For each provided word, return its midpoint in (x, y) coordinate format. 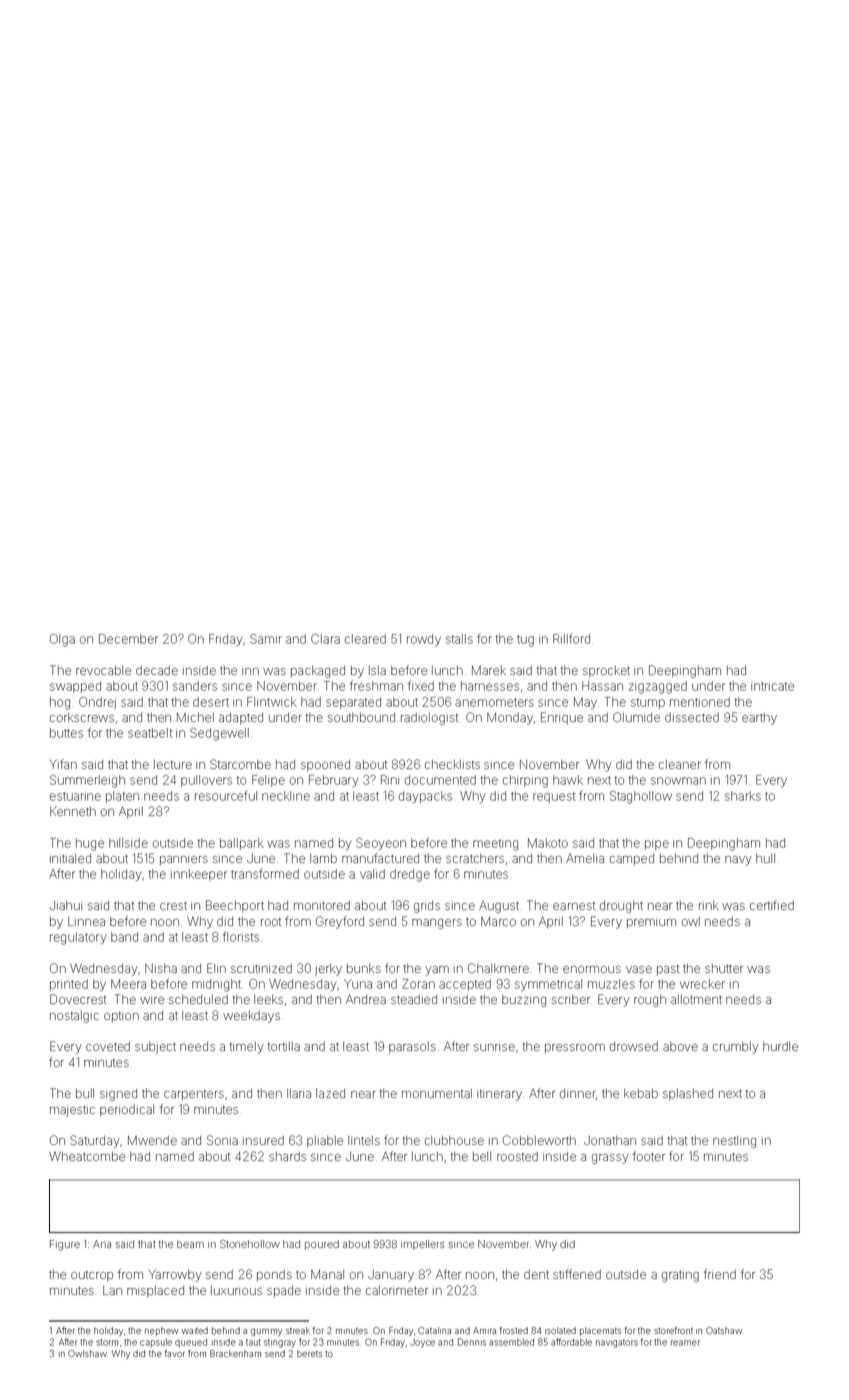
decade (157, 670)
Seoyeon (381, 844)
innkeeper (199, 875)
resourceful (226, 795)
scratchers (475, 858)
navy (738, 861)
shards (287, 1156)
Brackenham (235, 1353)
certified (772, 905)
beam (190, 1244)
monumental (437, 1093)
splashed (688, 1094)
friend (720, 1274)
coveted (108, 1046)
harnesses (490, 686)
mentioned (700, 702)
